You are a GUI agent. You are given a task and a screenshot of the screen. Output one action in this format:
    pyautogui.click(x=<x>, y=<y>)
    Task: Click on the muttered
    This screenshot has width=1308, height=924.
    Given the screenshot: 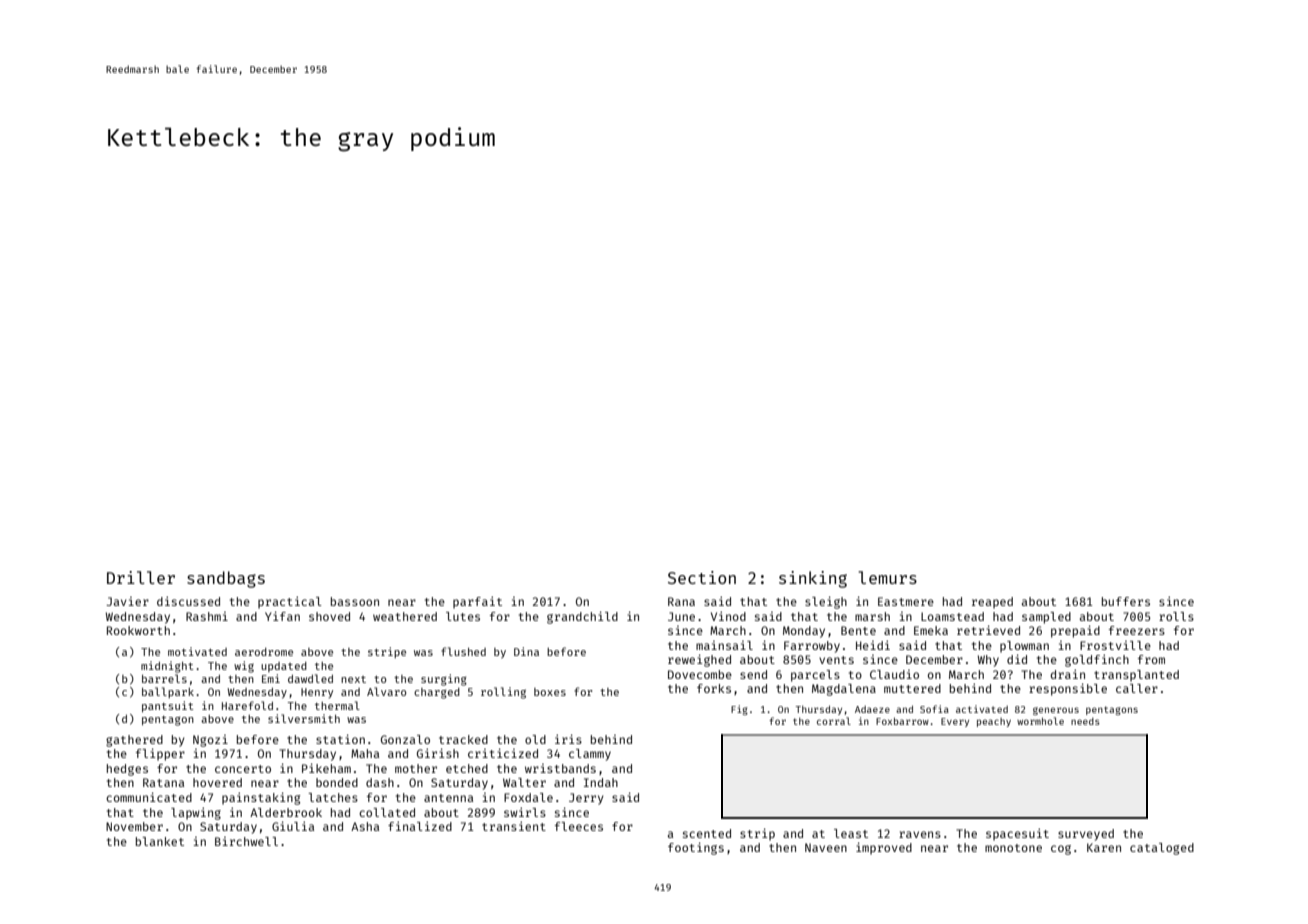 What is the action you would take?
    pyautogui.click(x=912, y=688)
